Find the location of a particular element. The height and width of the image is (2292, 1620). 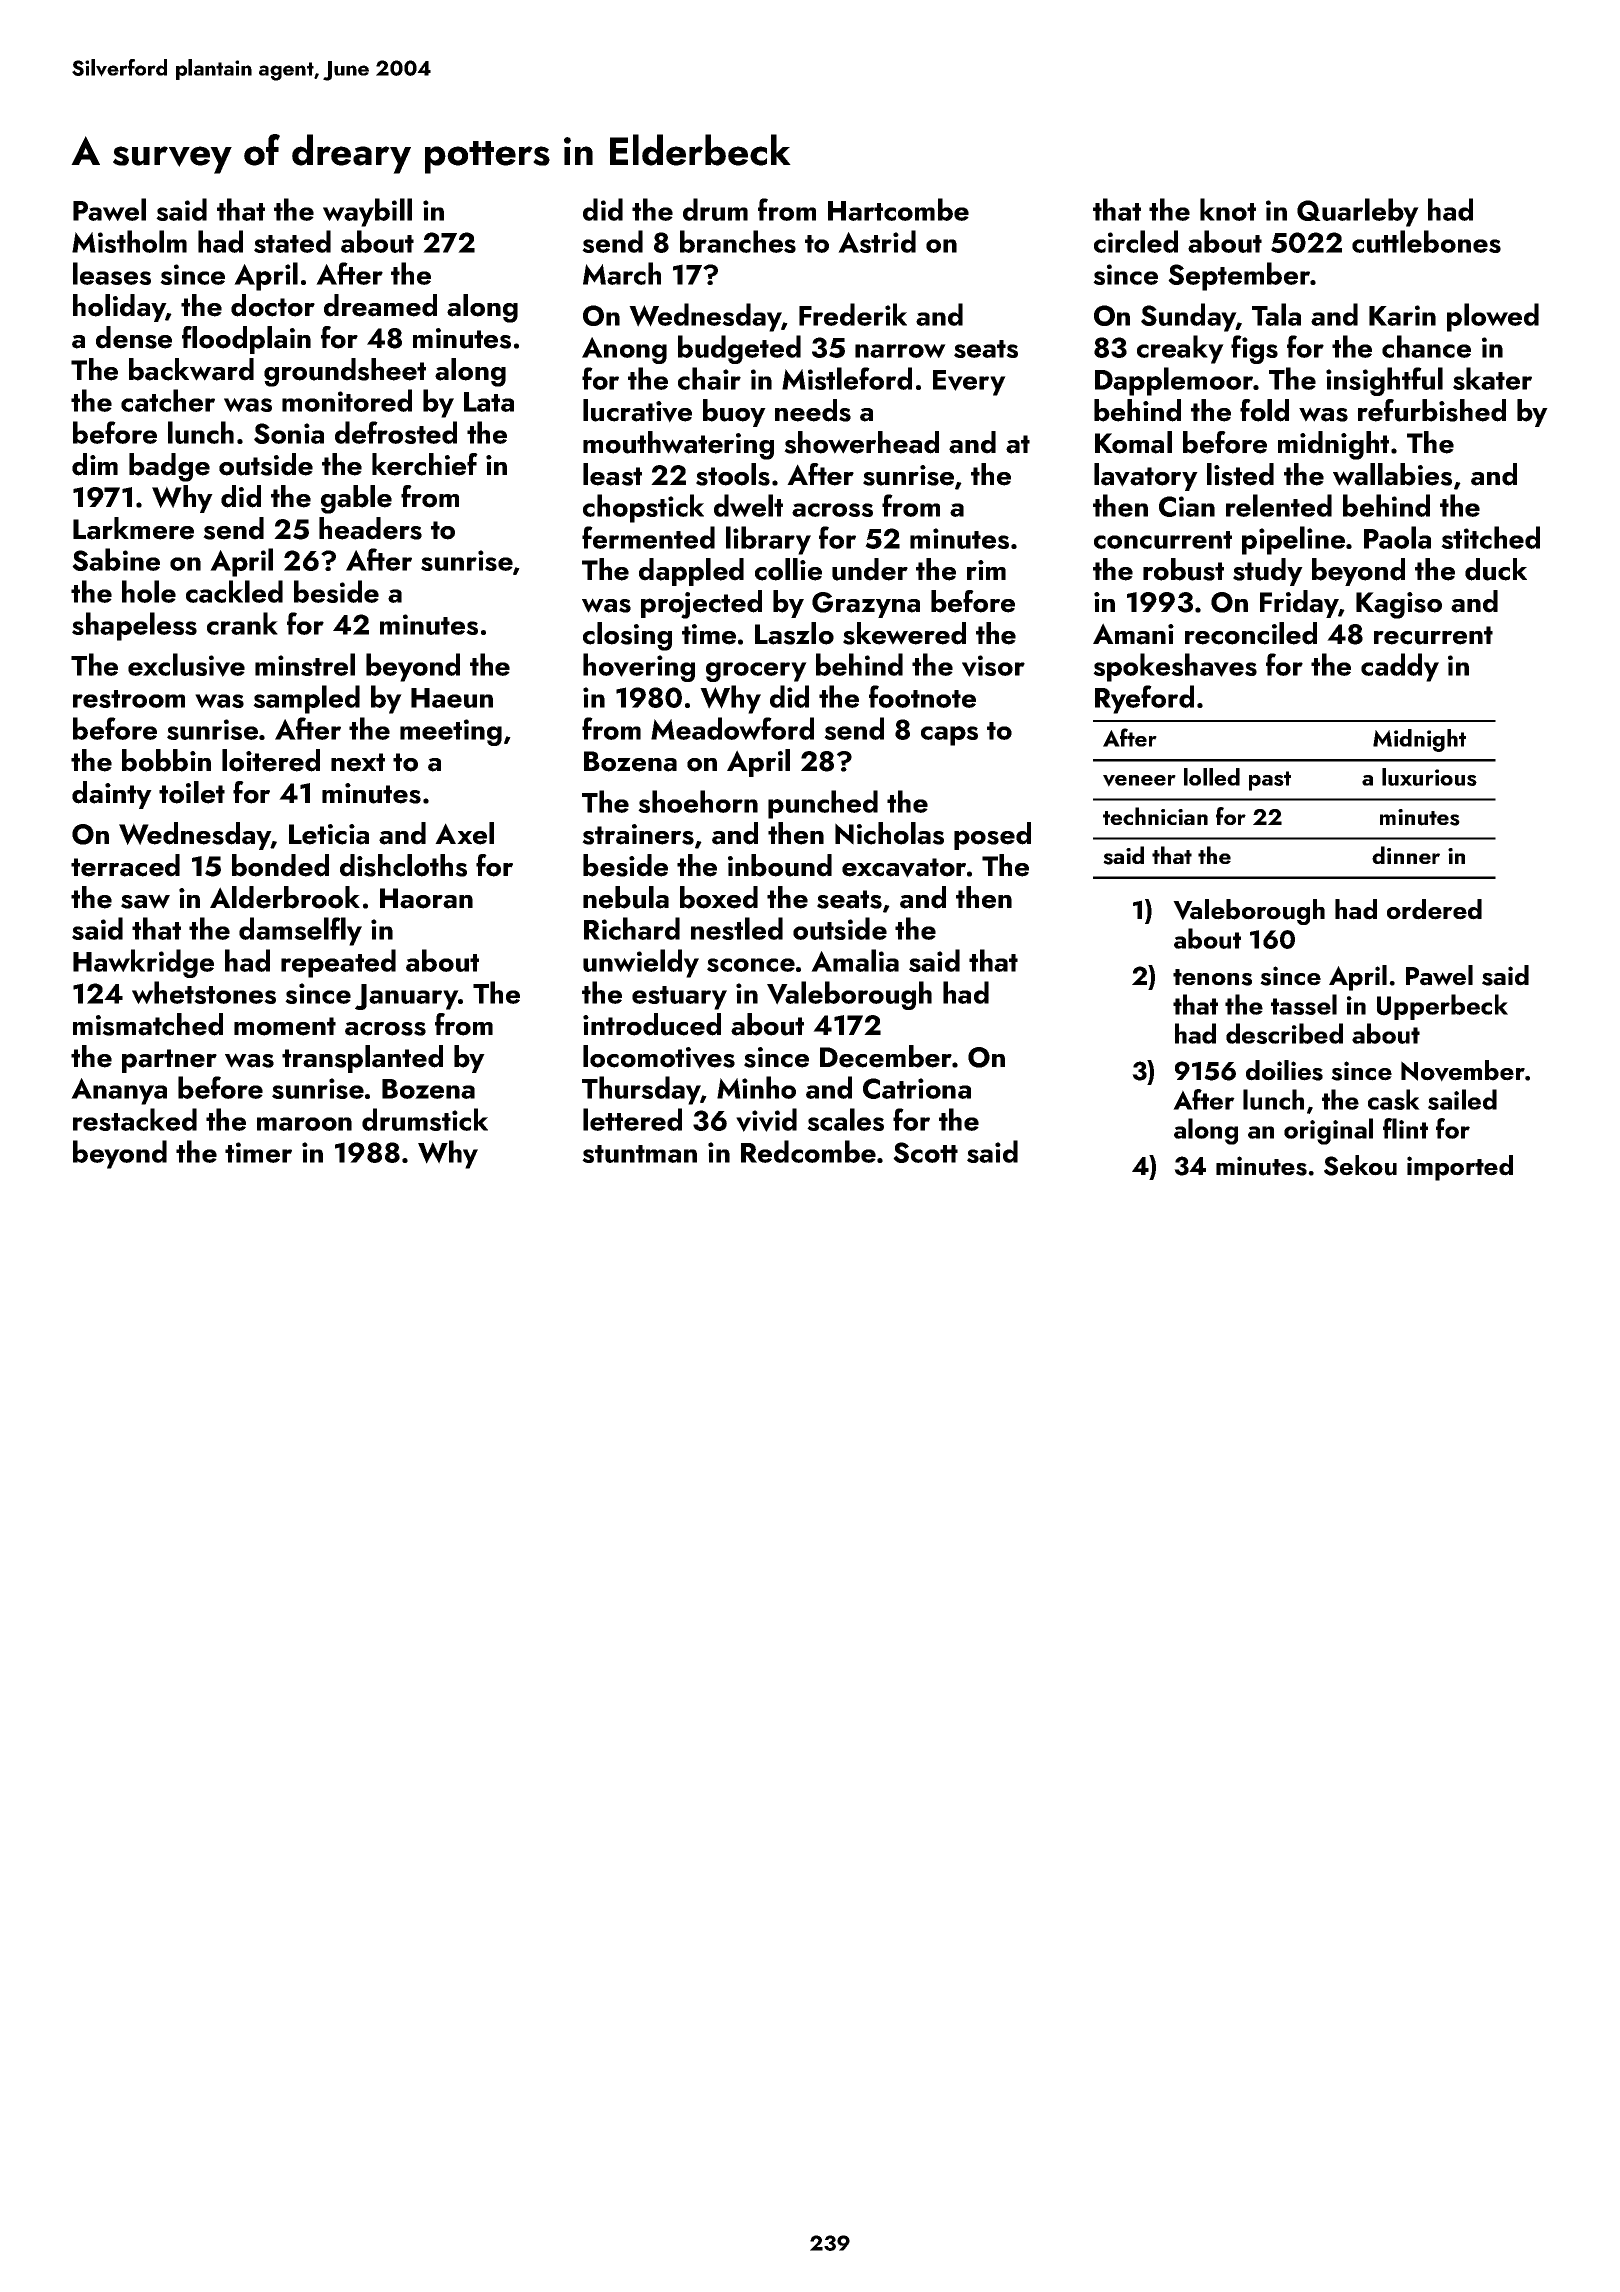

stuntman is located at coordinates (639, 1154).
